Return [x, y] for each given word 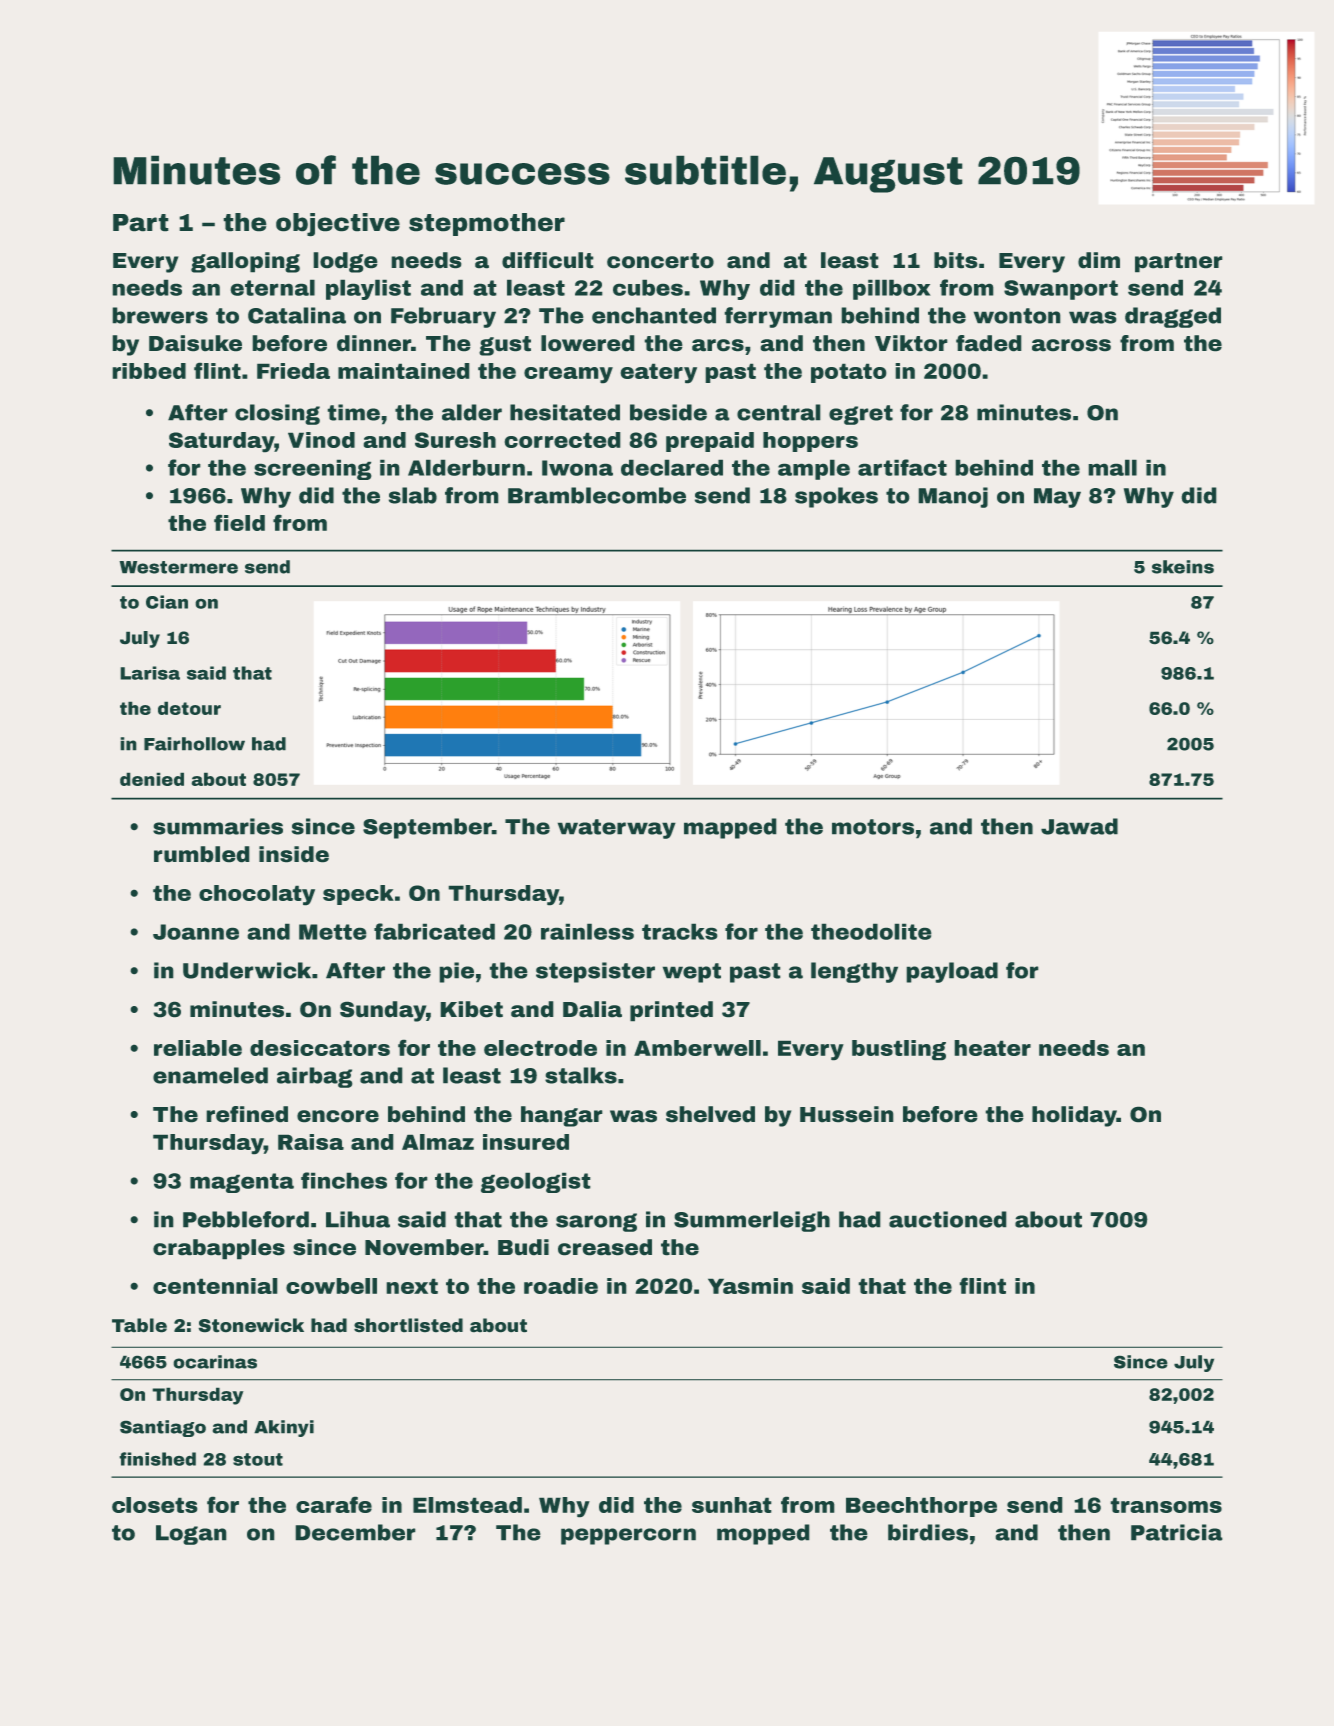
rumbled [201, 854]
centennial [215, 1286]
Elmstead [467, 1505]
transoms [1166, 1505]
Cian [167, 602]
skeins [1183, 567]
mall [1113, 468]
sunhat [731, 1505]
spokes [836, 497]
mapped [730, 828]
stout [258, 1459]
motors [873, 827]
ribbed [149, 371]
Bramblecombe [597, 495]
